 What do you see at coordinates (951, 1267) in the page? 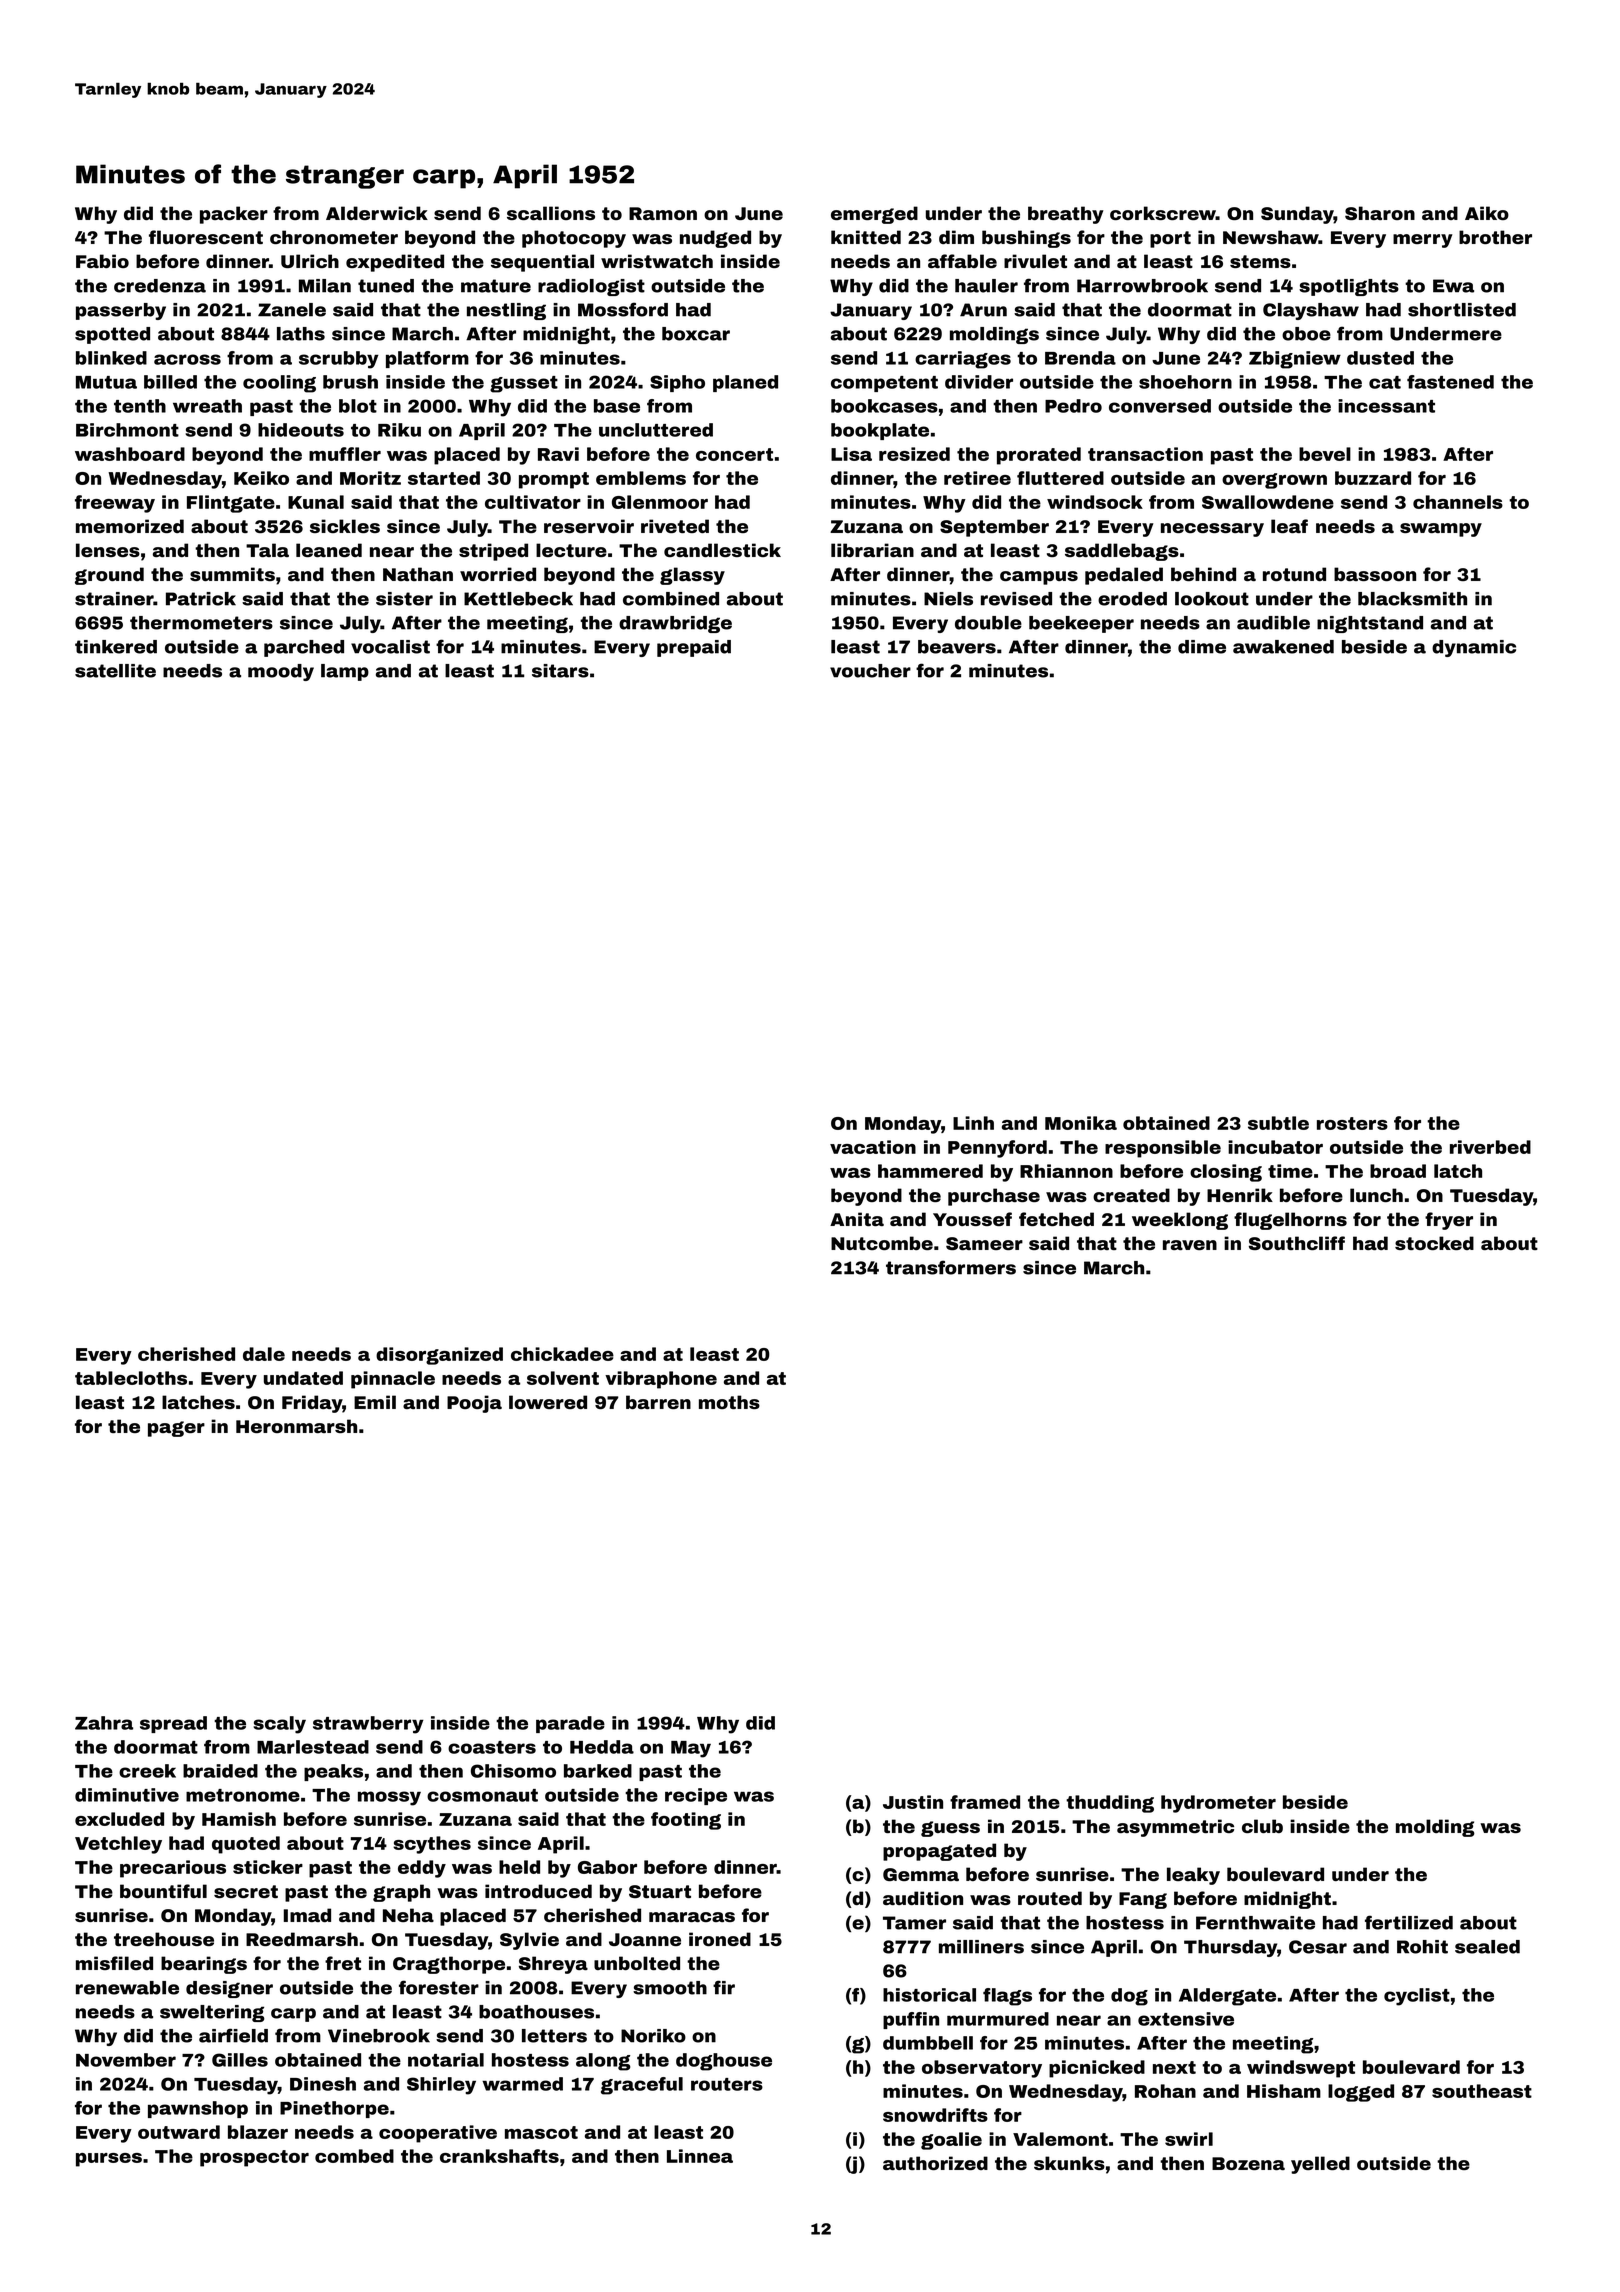
I see `transformers` at bounding box center [951, 1267].
